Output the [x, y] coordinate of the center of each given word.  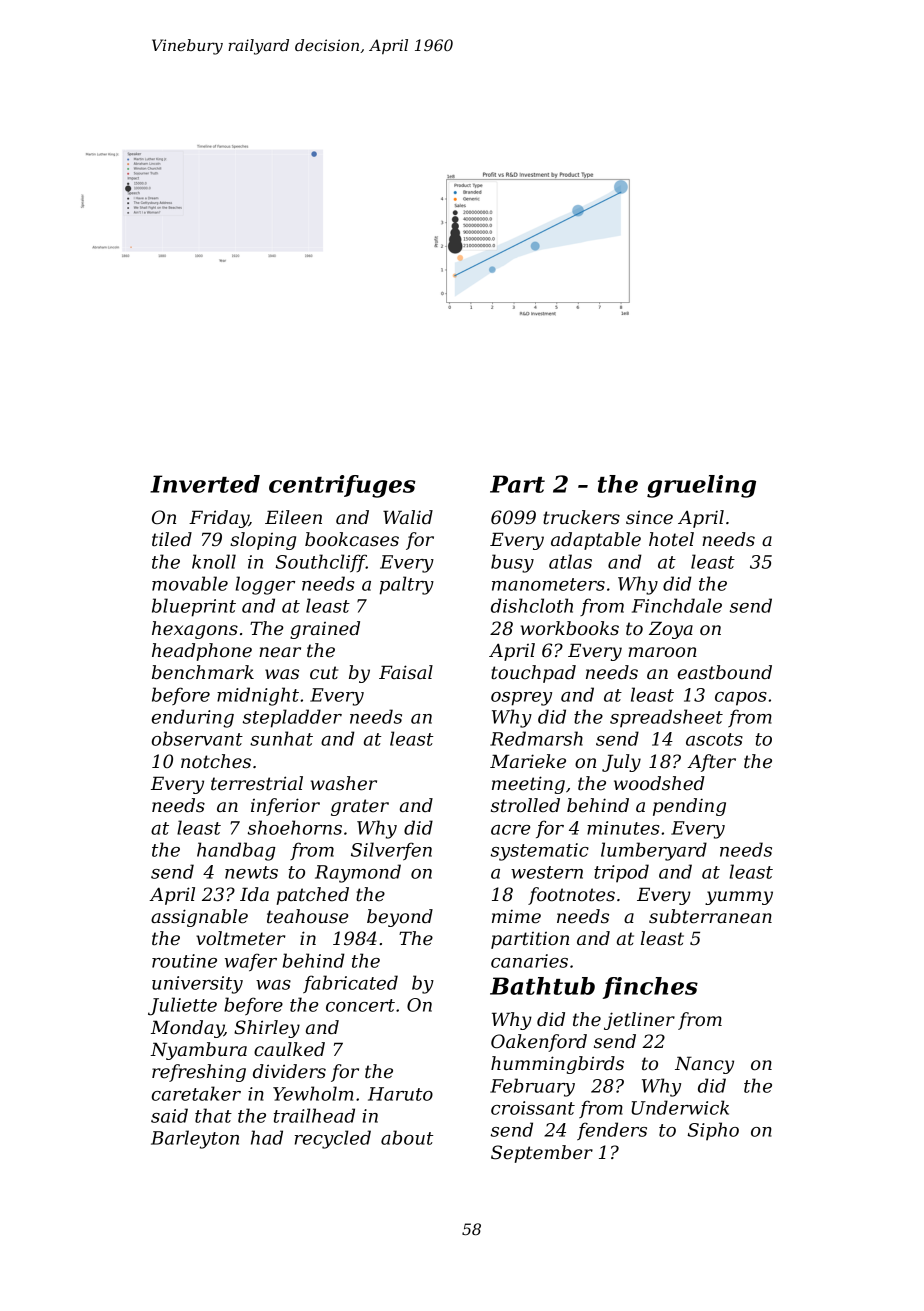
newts [251, 872]
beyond [400, 918]
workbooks [570, 628]
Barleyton [195, 1139]
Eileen [293, 517]
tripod [621, 873]
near [280, 652]
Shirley [267, 1029]
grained [325, 630]
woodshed [659, 783]
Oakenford [539, 1043]
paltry [406, 585]
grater [360, 807]
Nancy [704, 1065]
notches [216, 761]
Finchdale [677, 605]
